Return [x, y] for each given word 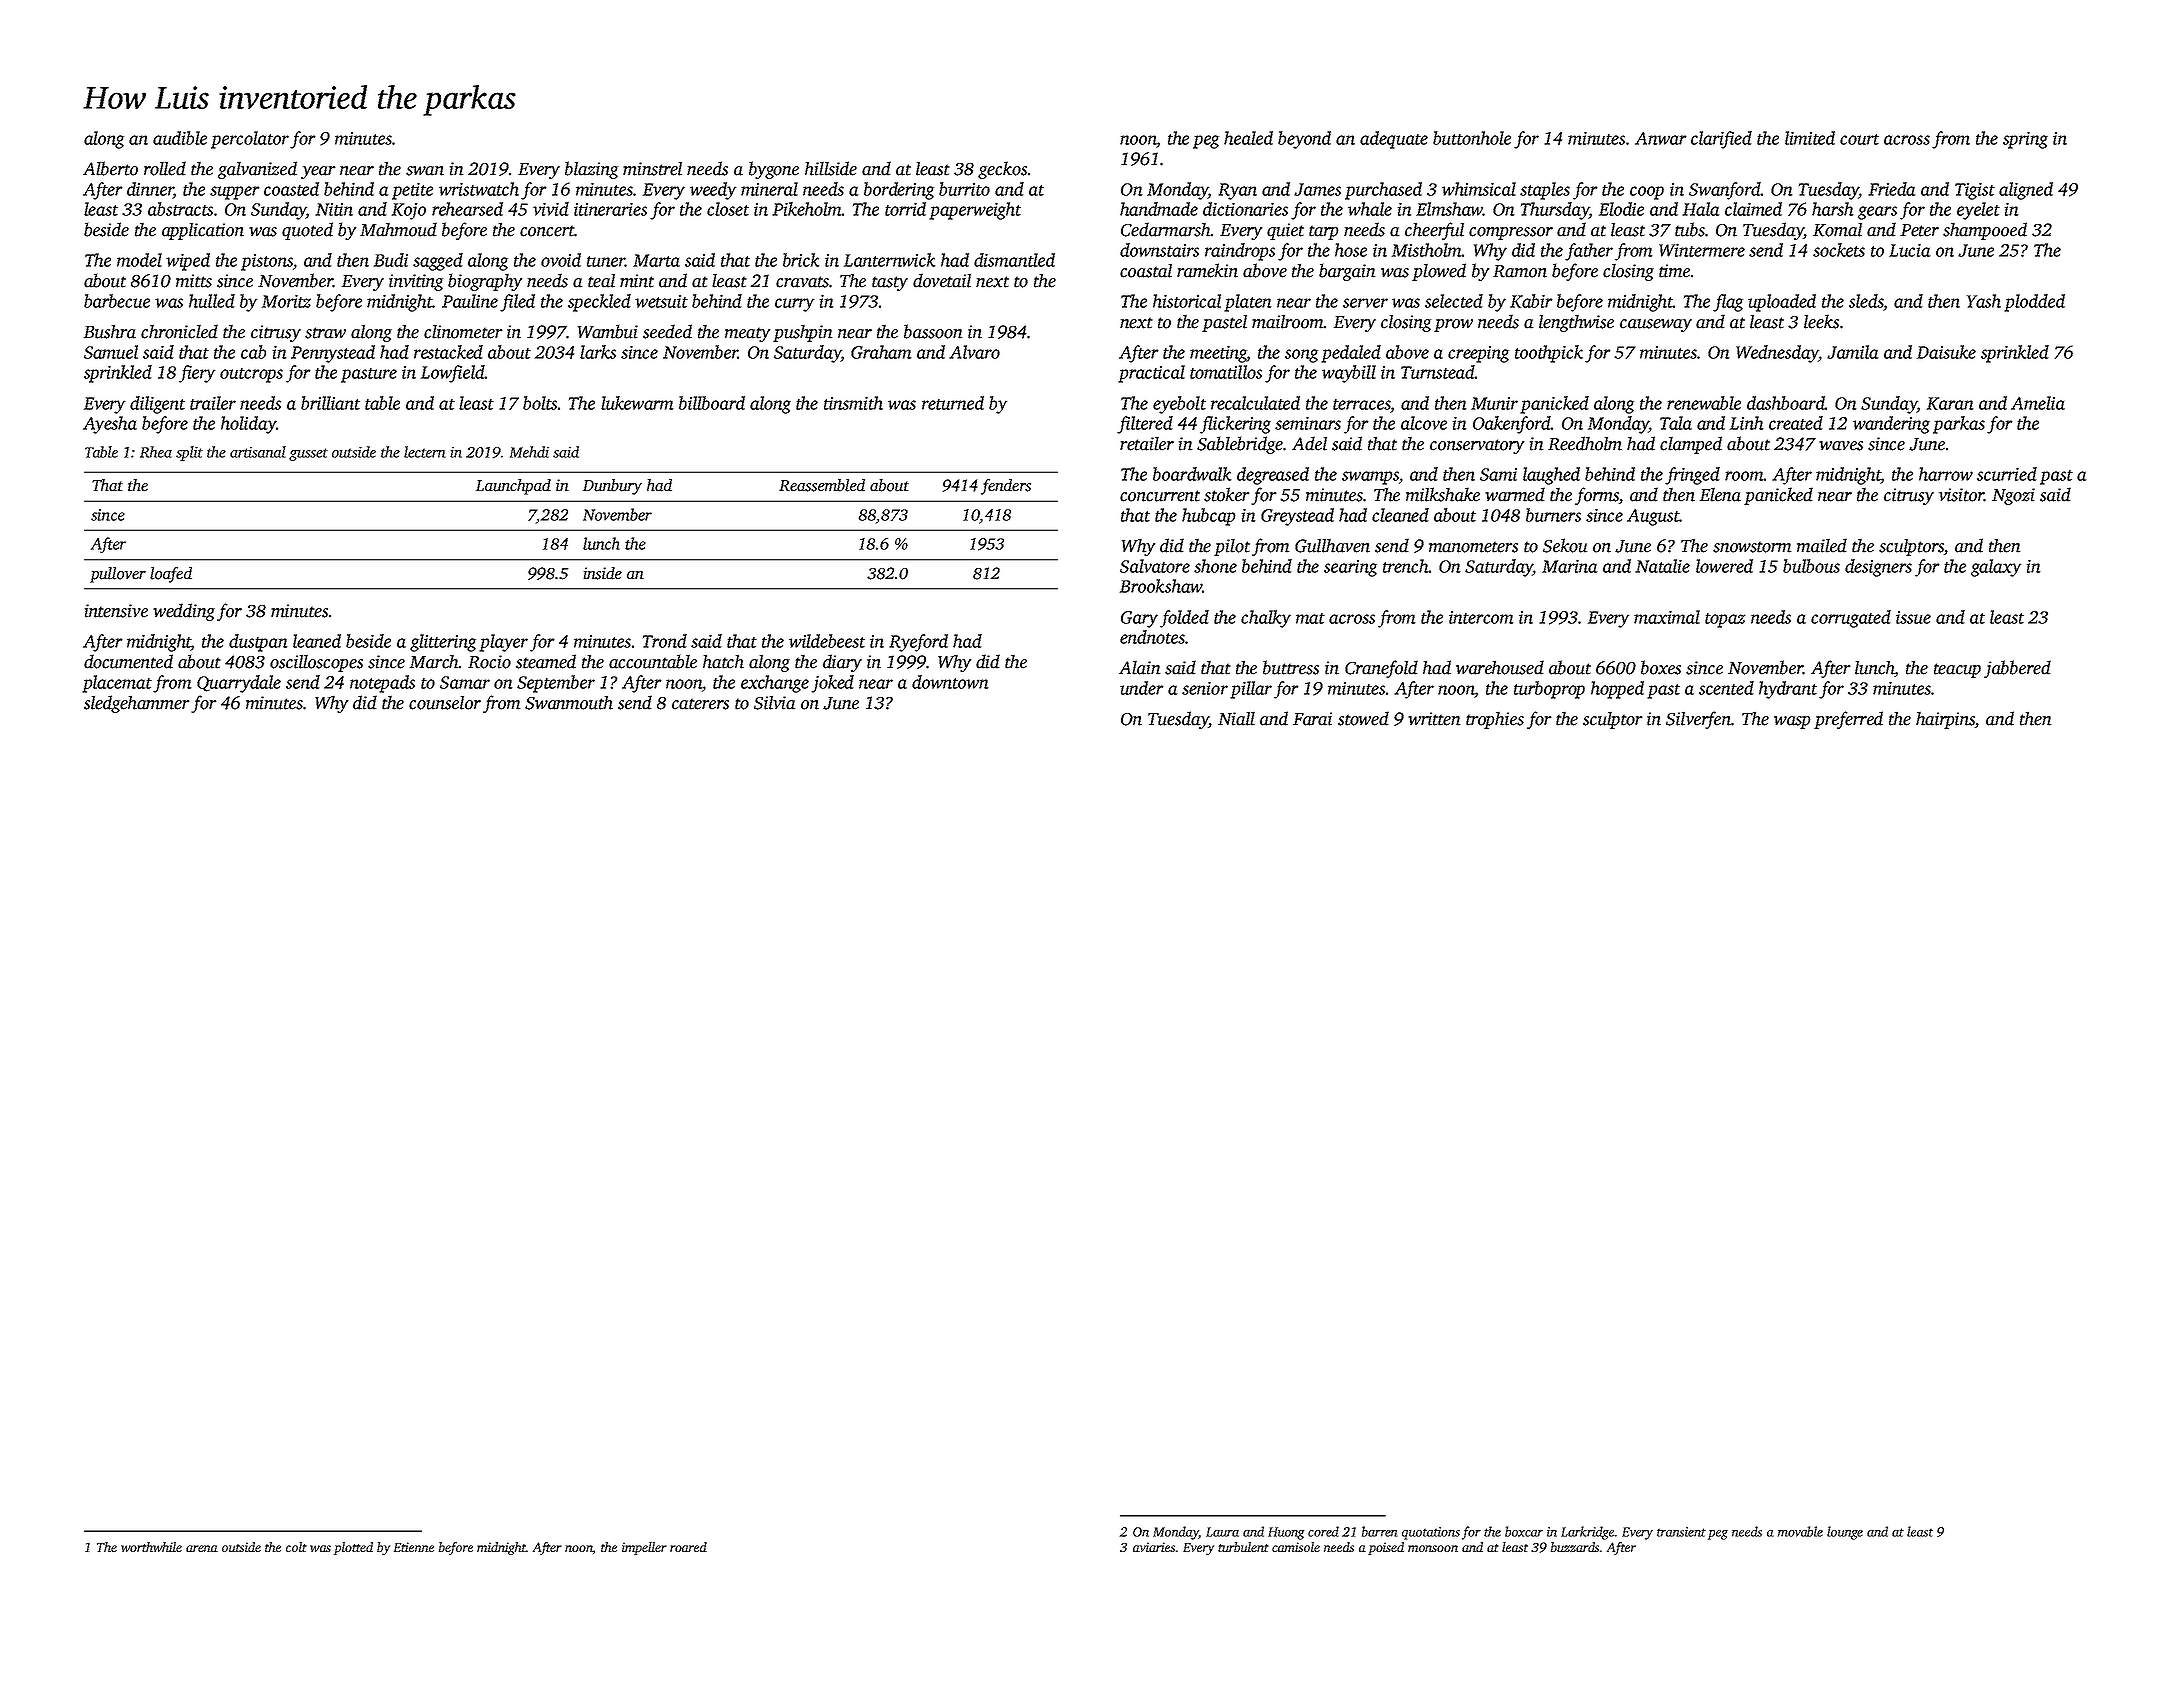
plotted [353, 1548]
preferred [1848, 720]
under [1142, 688]
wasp [1792, 722]
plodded [2034, 303]
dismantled [1014, 260]
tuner [606, 261]
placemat [117, 684]
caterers [700, 704]
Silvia [775, 703]
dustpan [258, 643]
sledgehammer [136, 704]
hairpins [1945, 720]
